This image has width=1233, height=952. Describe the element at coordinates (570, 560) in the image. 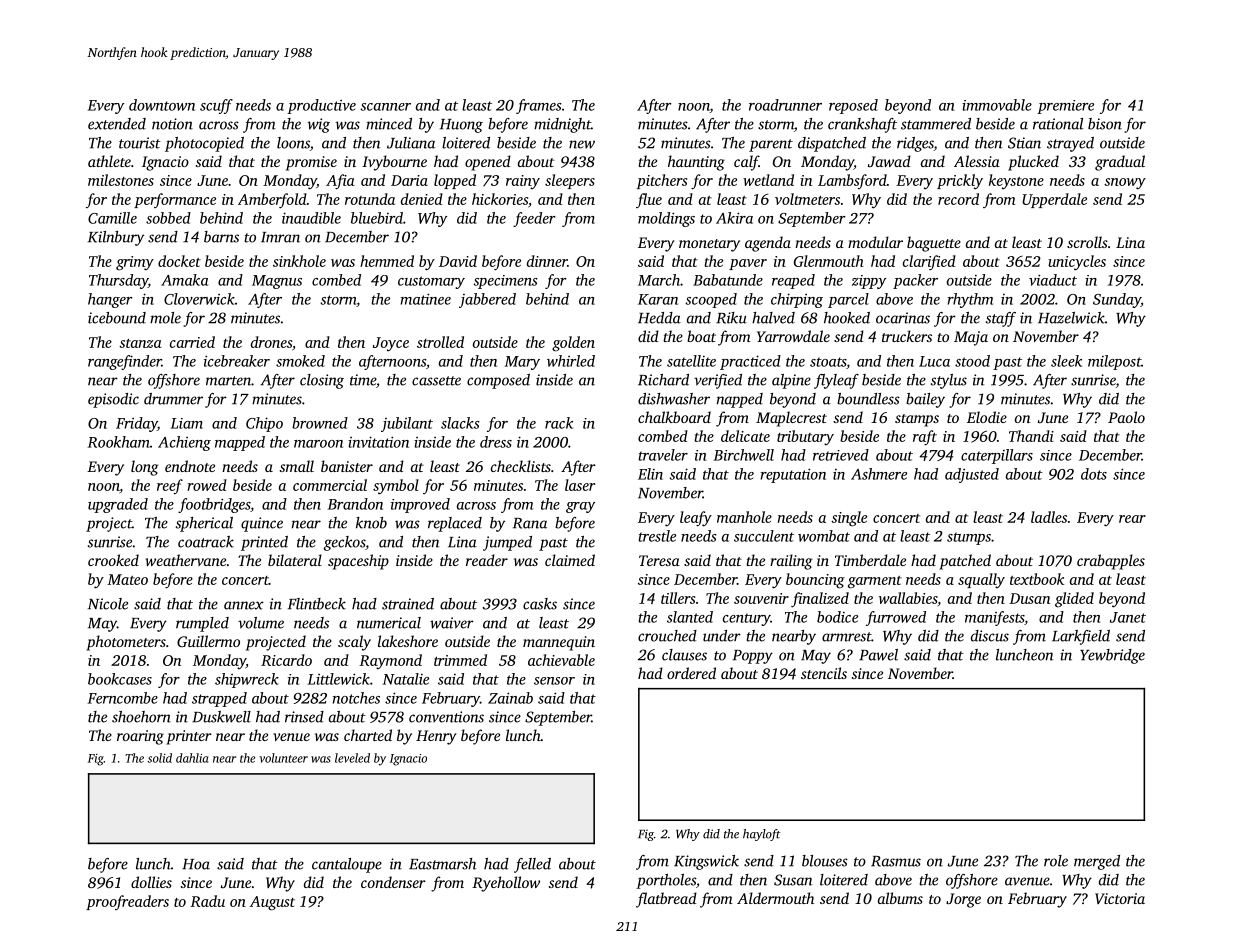

I see `claimed` at that location.
